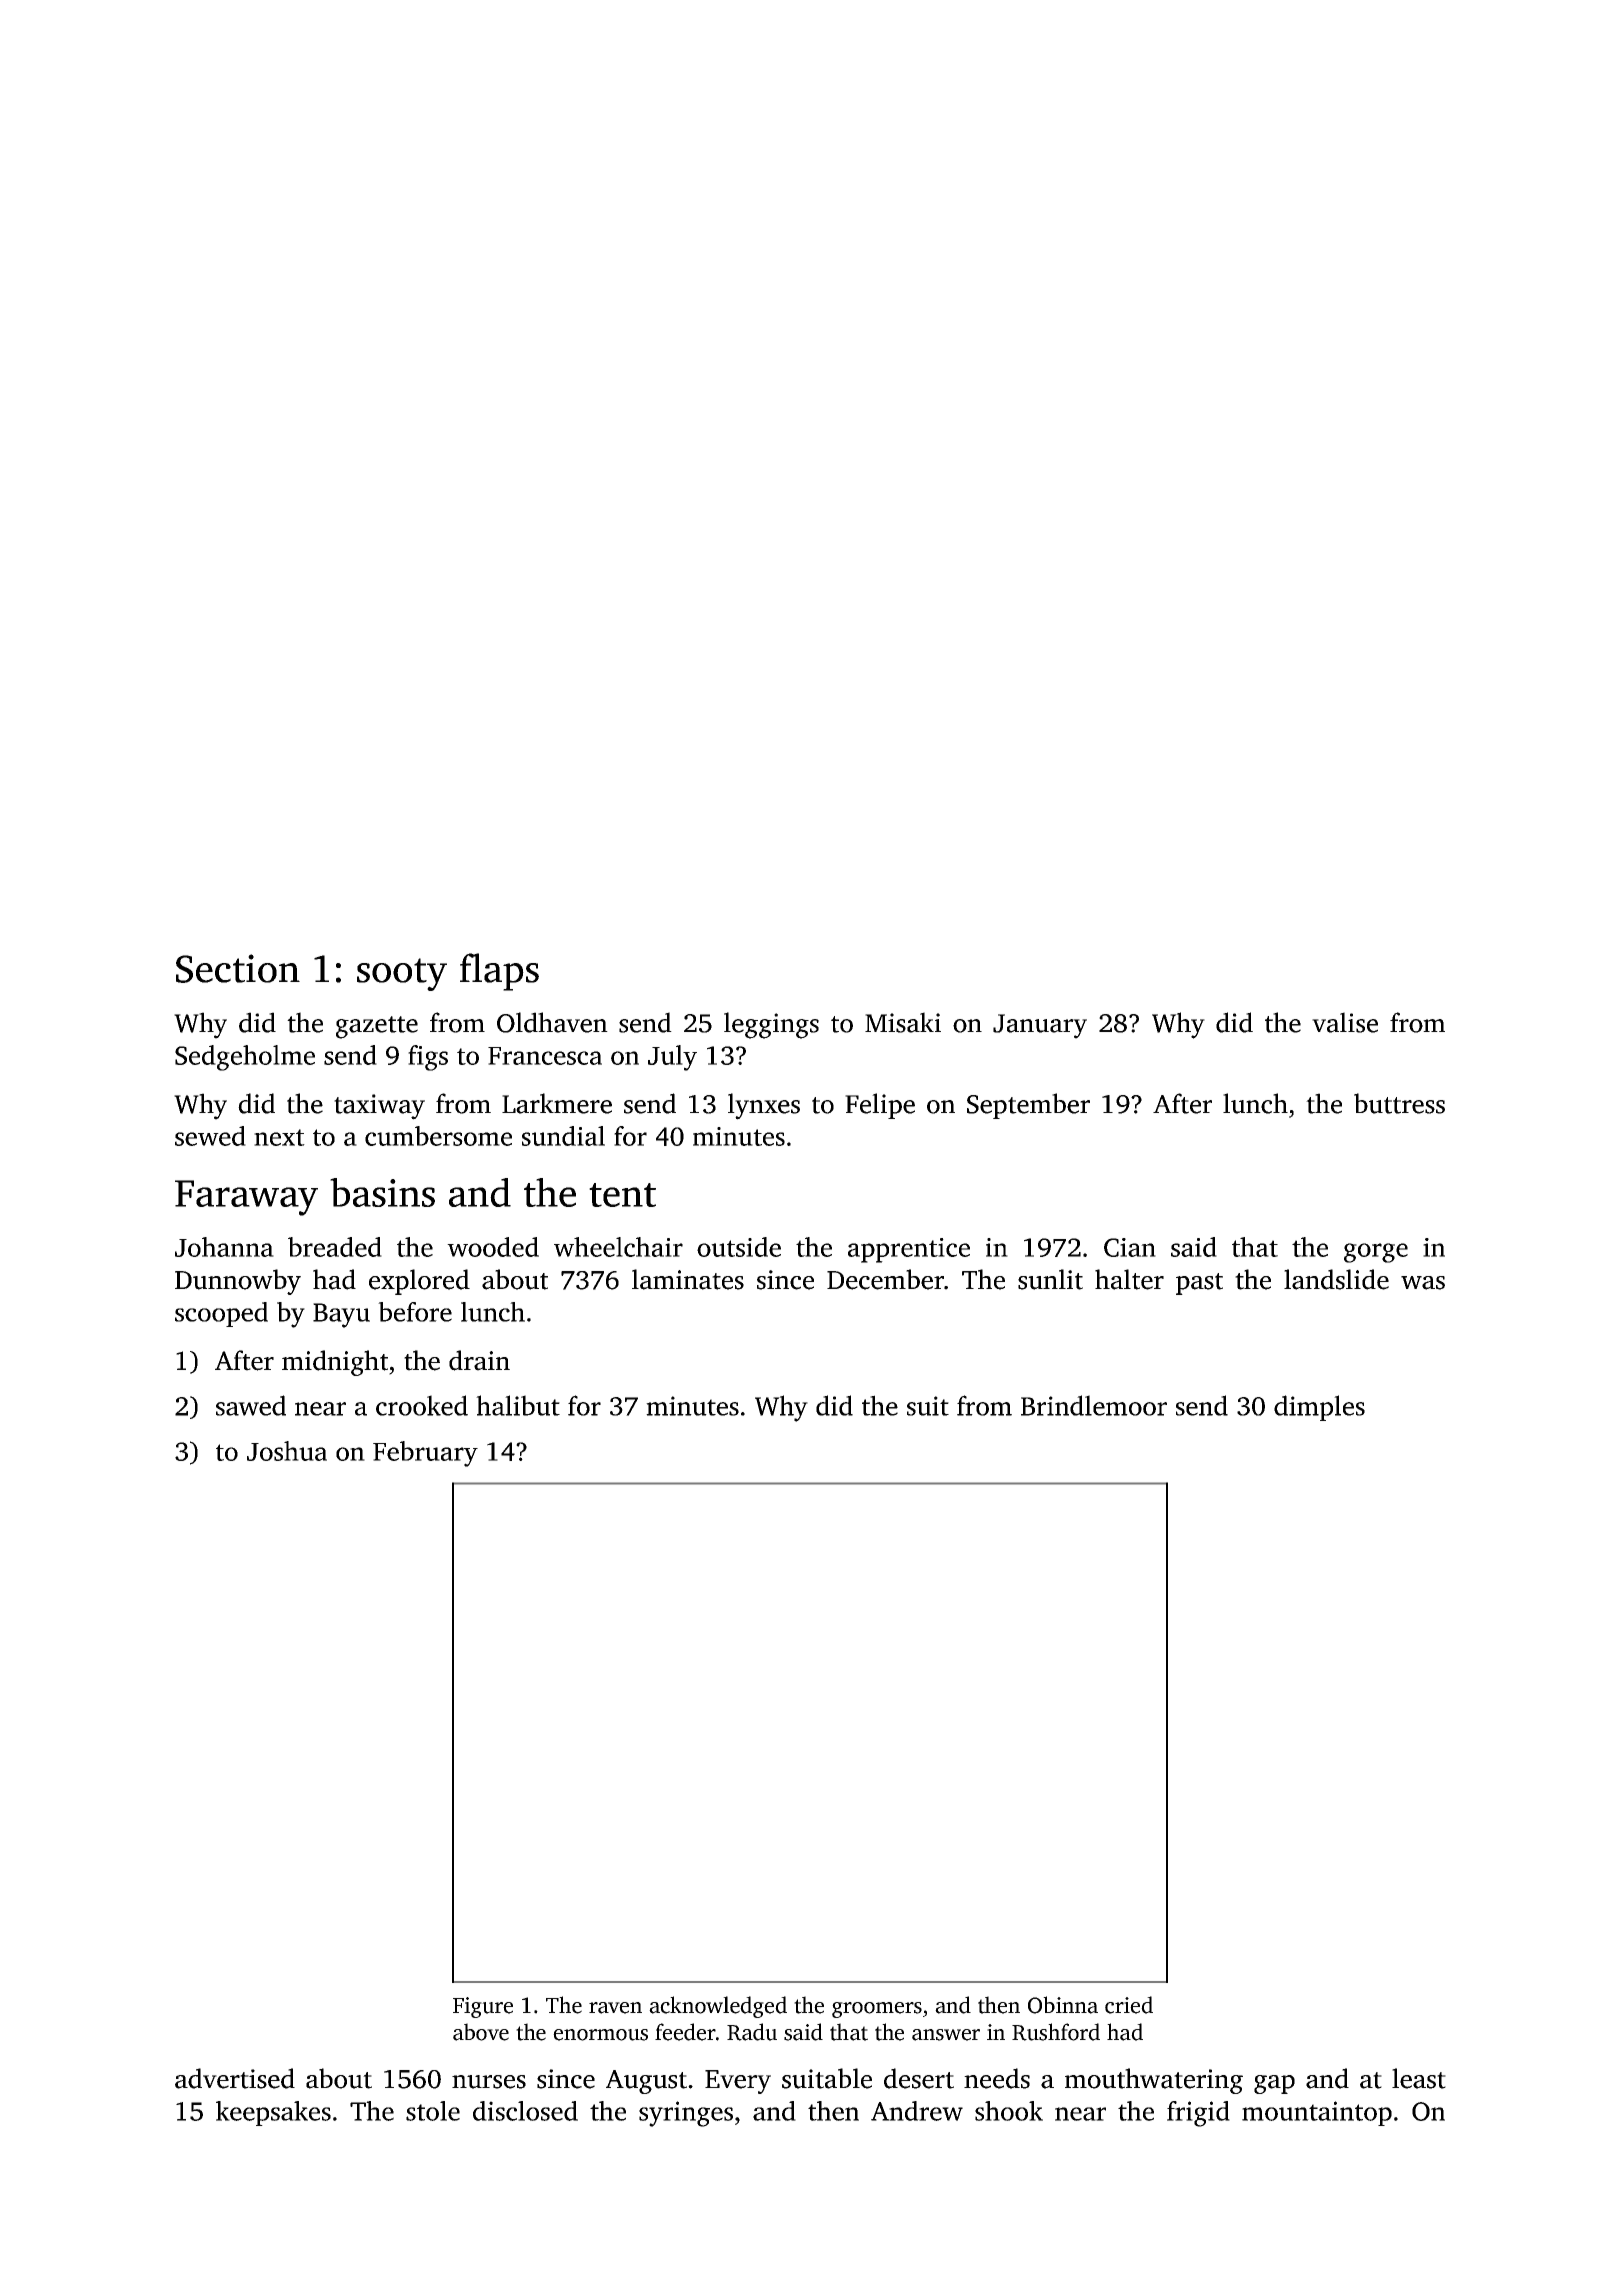 The width and height of the document is (1620, 2292). Describe the element at coordinates (235, 2078) in the document. I see `advertised` at that location.
